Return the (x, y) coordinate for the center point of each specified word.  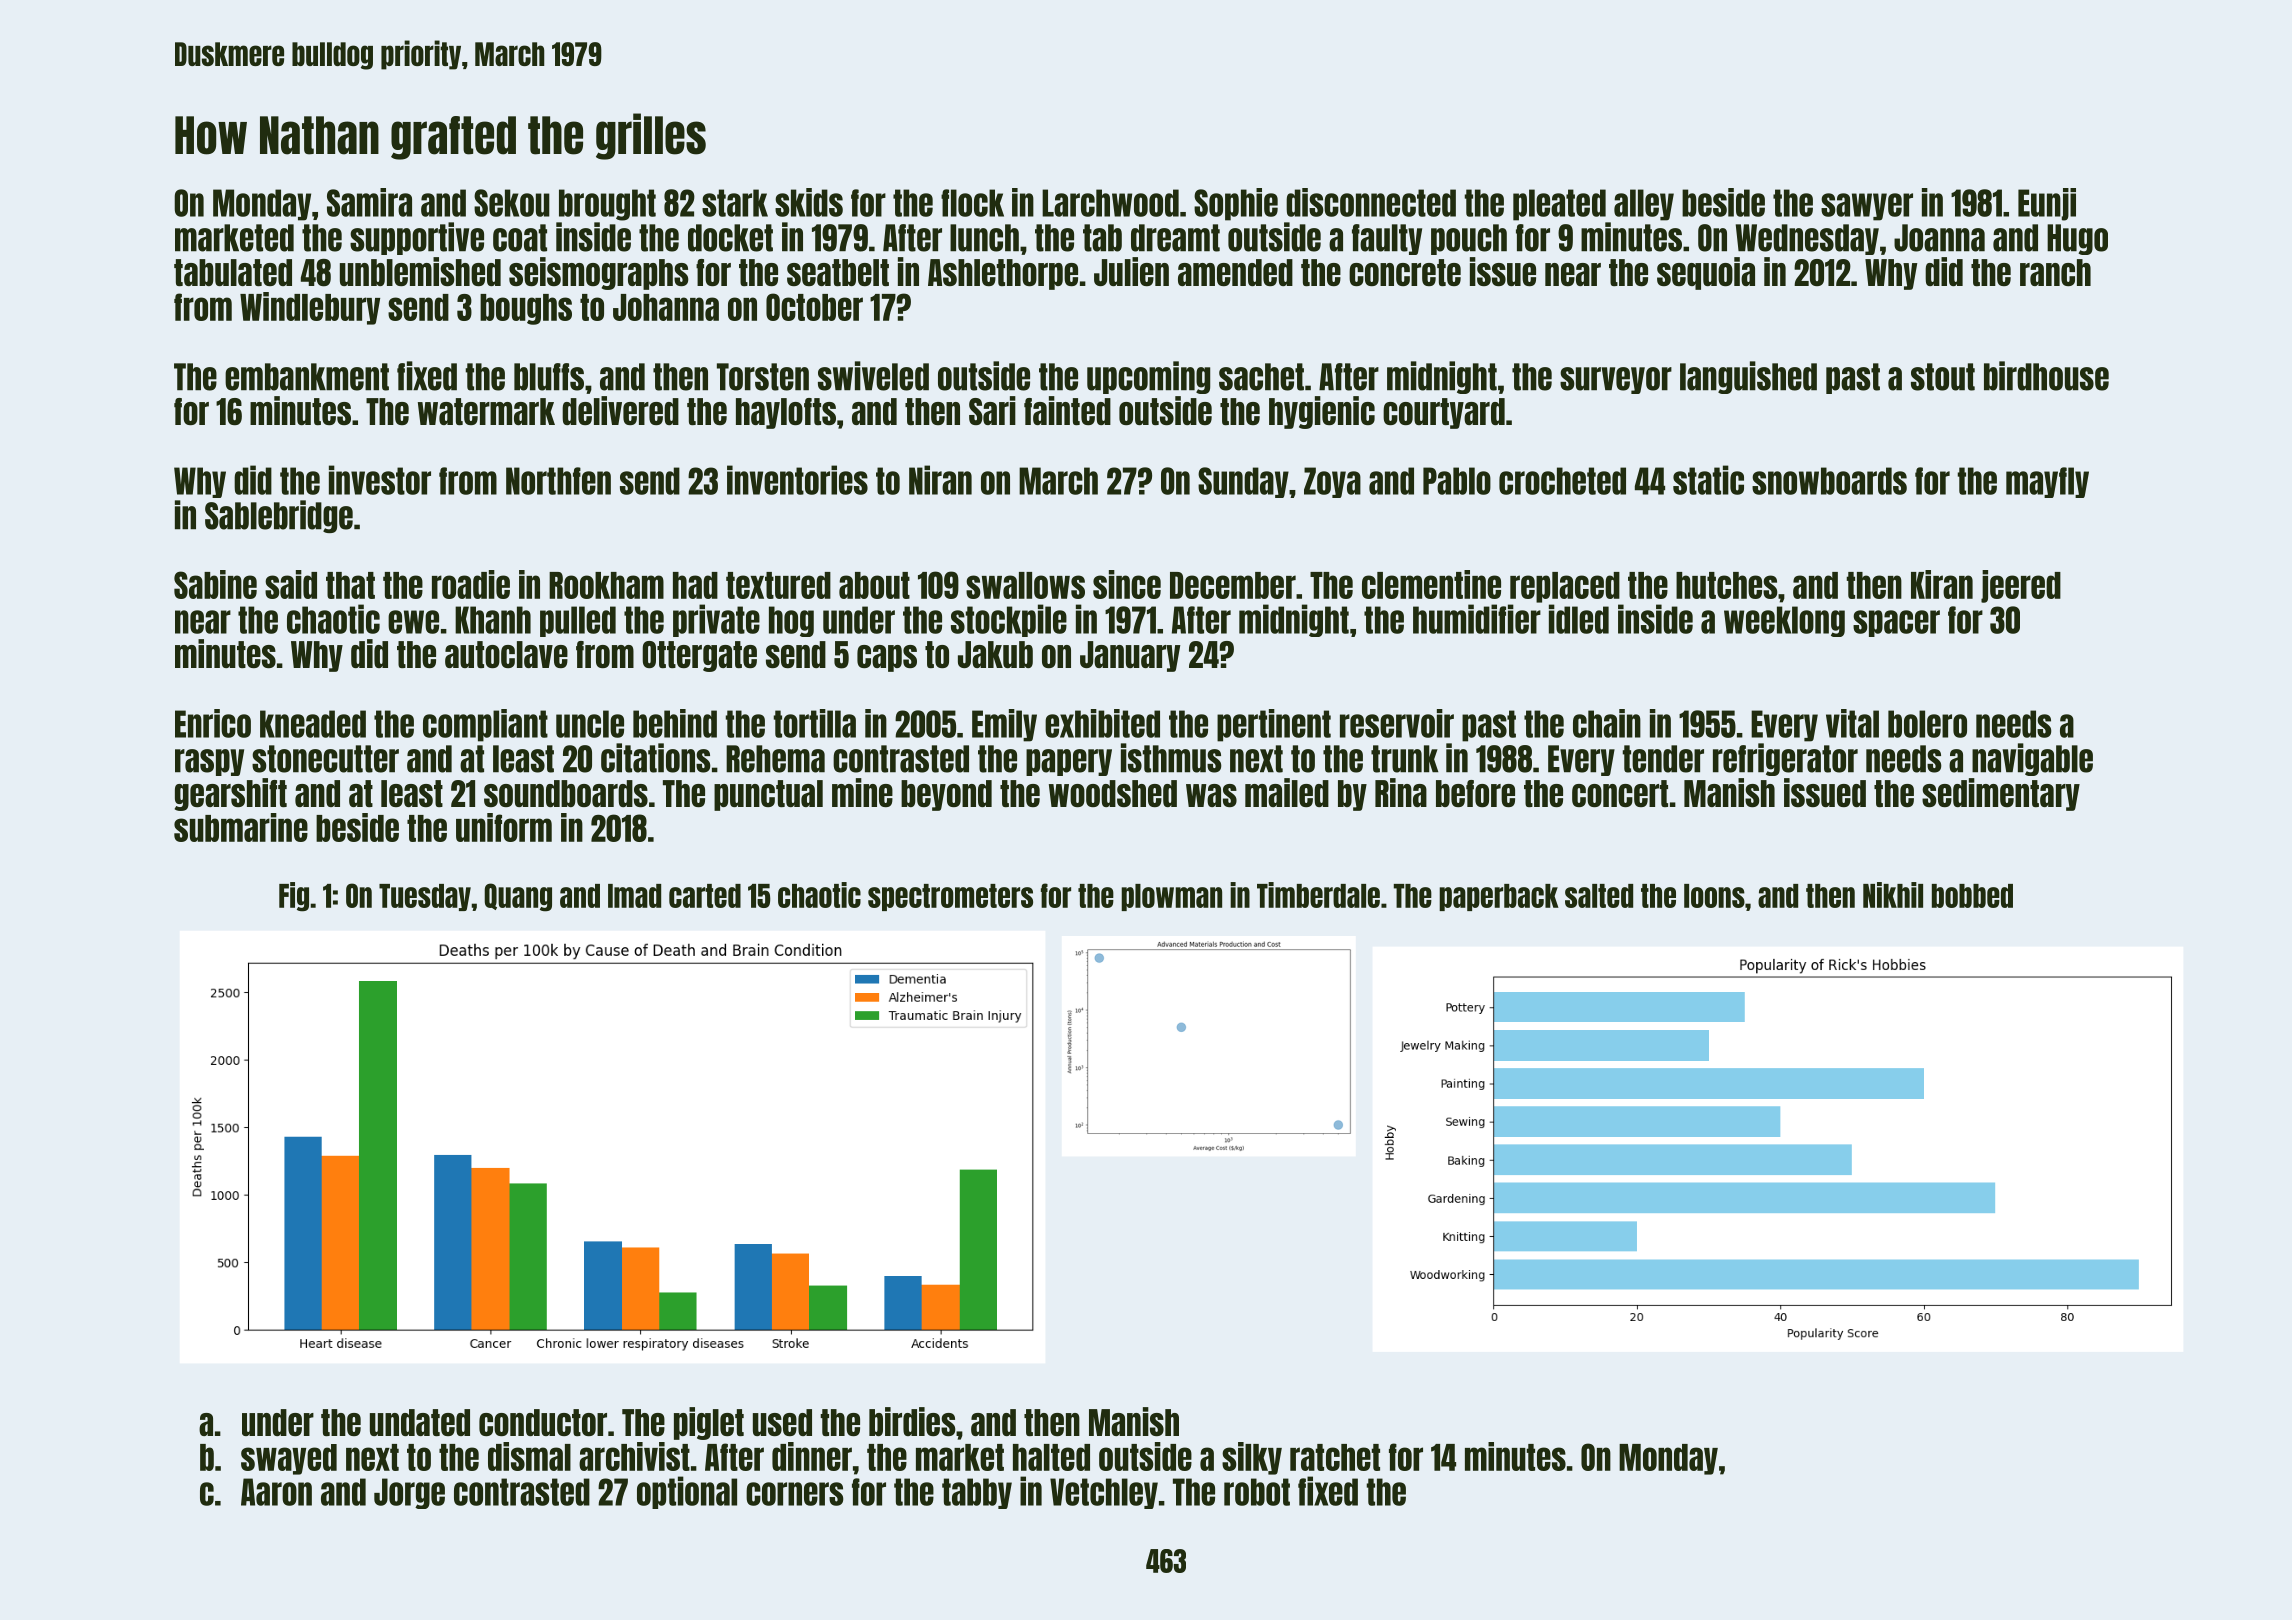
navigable (2032, 759)
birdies (912, 1421)
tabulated (233, 272)
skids (809, 202)
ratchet (1335, 1457)
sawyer (1867, 207)
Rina (1401, 792)
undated (420, 1422)
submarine (241, 827)
